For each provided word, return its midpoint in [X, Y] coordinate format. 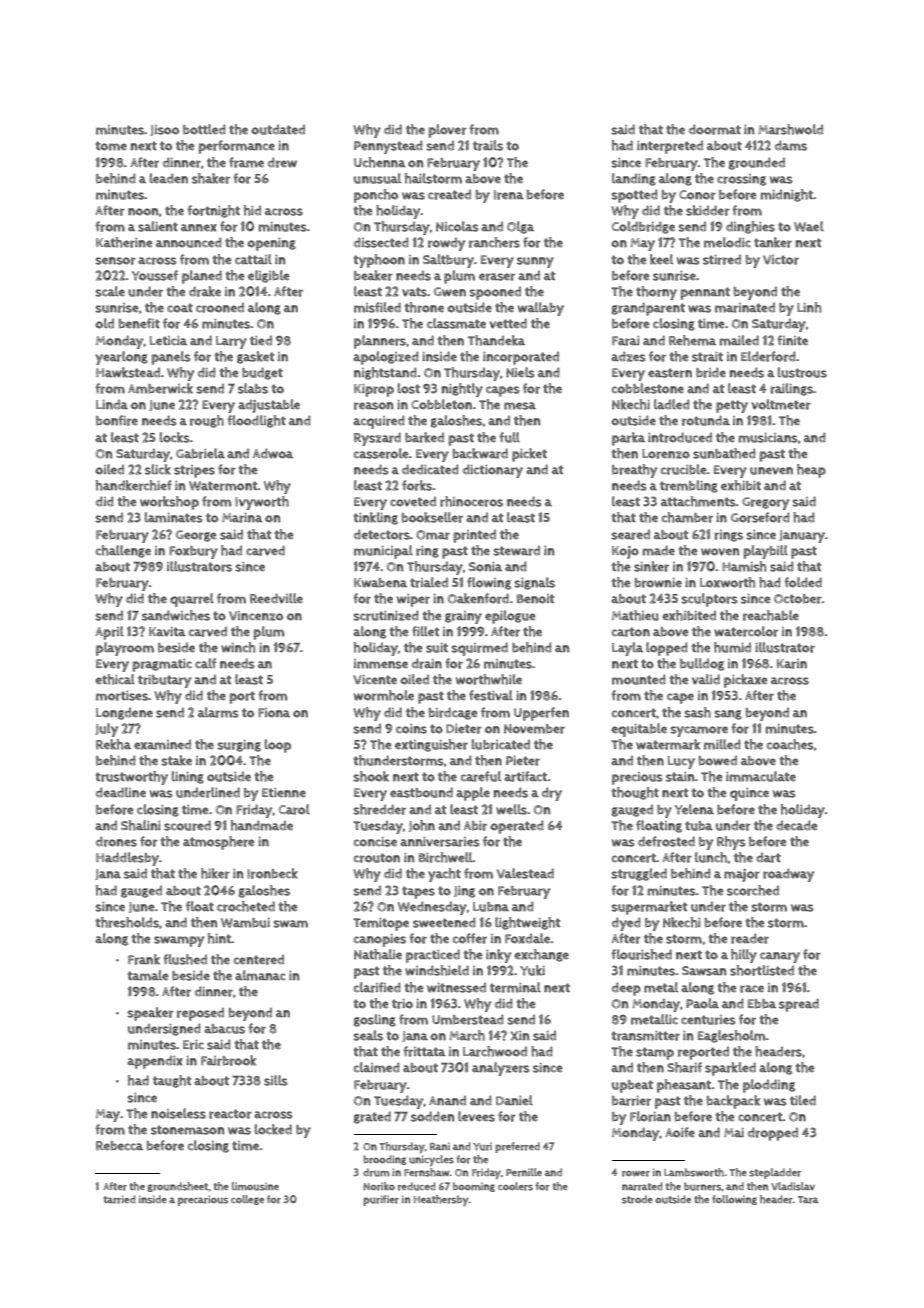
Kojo [625, 552]
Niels [520, 372]
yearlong [121, 358]
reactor [230, 1114]
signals [534, 583]
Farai [626, 341]
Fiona [274, 713]
